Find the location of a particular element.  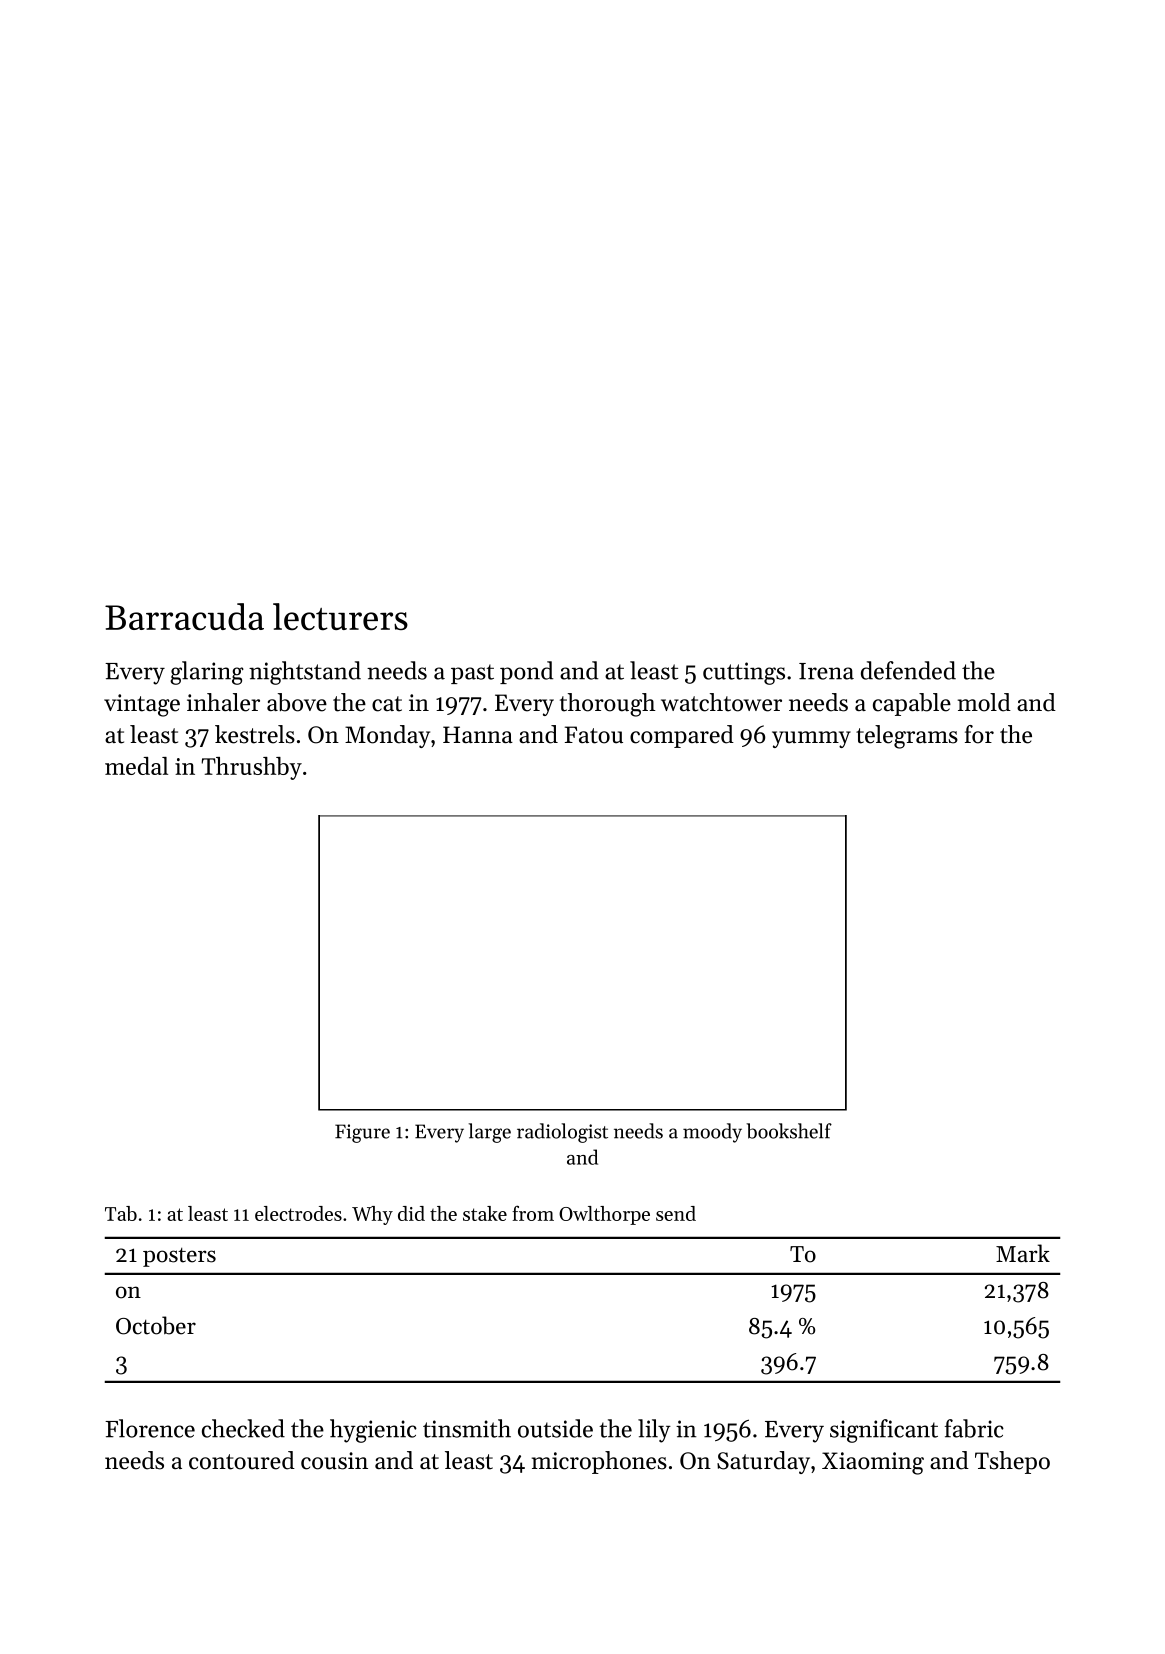

cuttings is located at coordinates (744, 673).
